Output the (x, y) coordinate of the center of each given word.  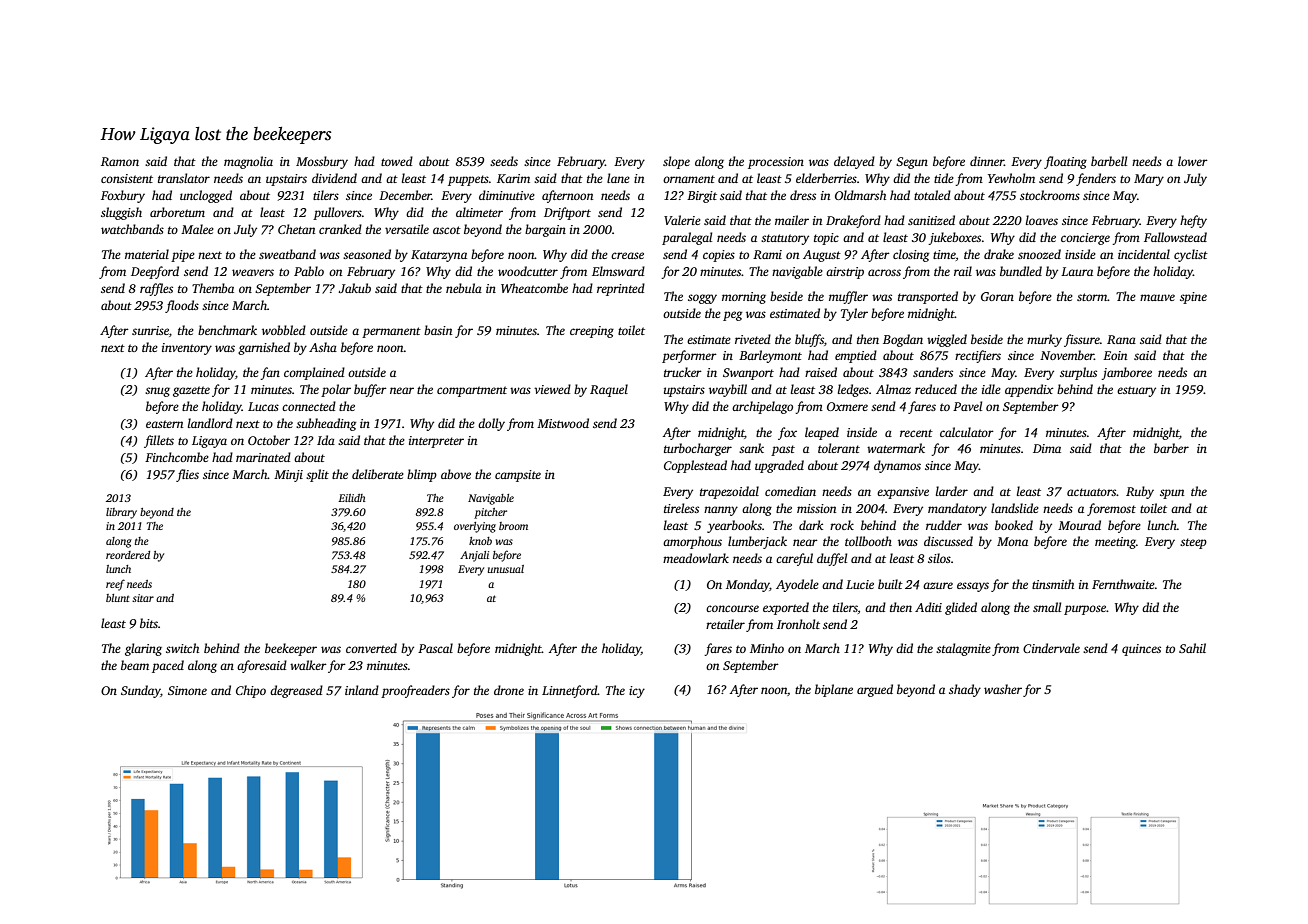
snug (157, 392)
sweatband (287, 254)
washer (1003, 689)
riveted (753, 339)
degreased (296, 691)
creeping (592, 332)
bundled (1021, 271)
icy (637, 692)
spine (1193, 298)
